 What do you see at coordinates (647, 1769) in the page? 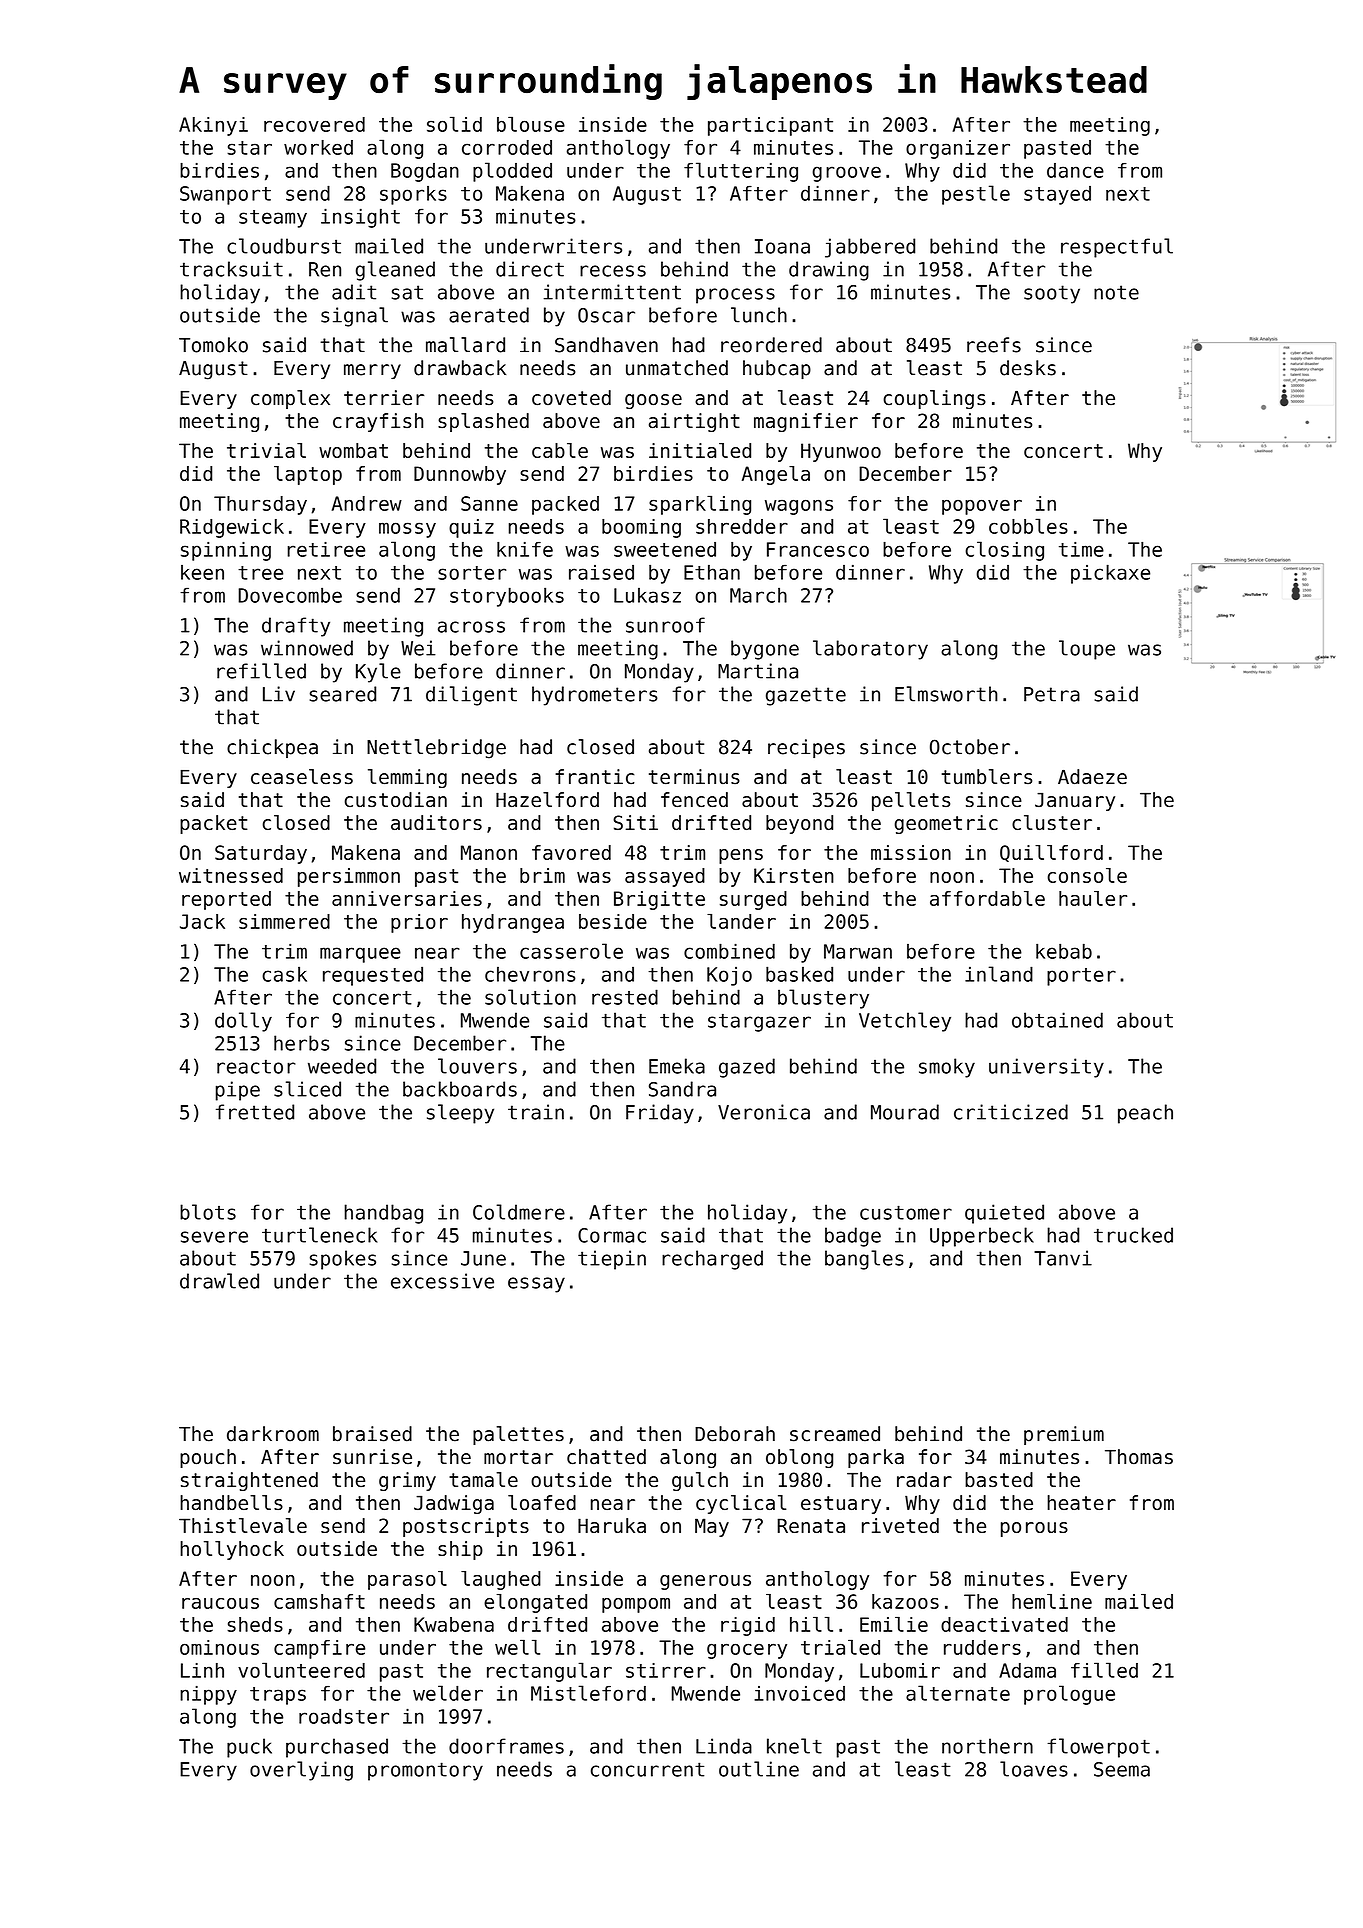
I see `concurrent` at bounding box center [647, 1769].
